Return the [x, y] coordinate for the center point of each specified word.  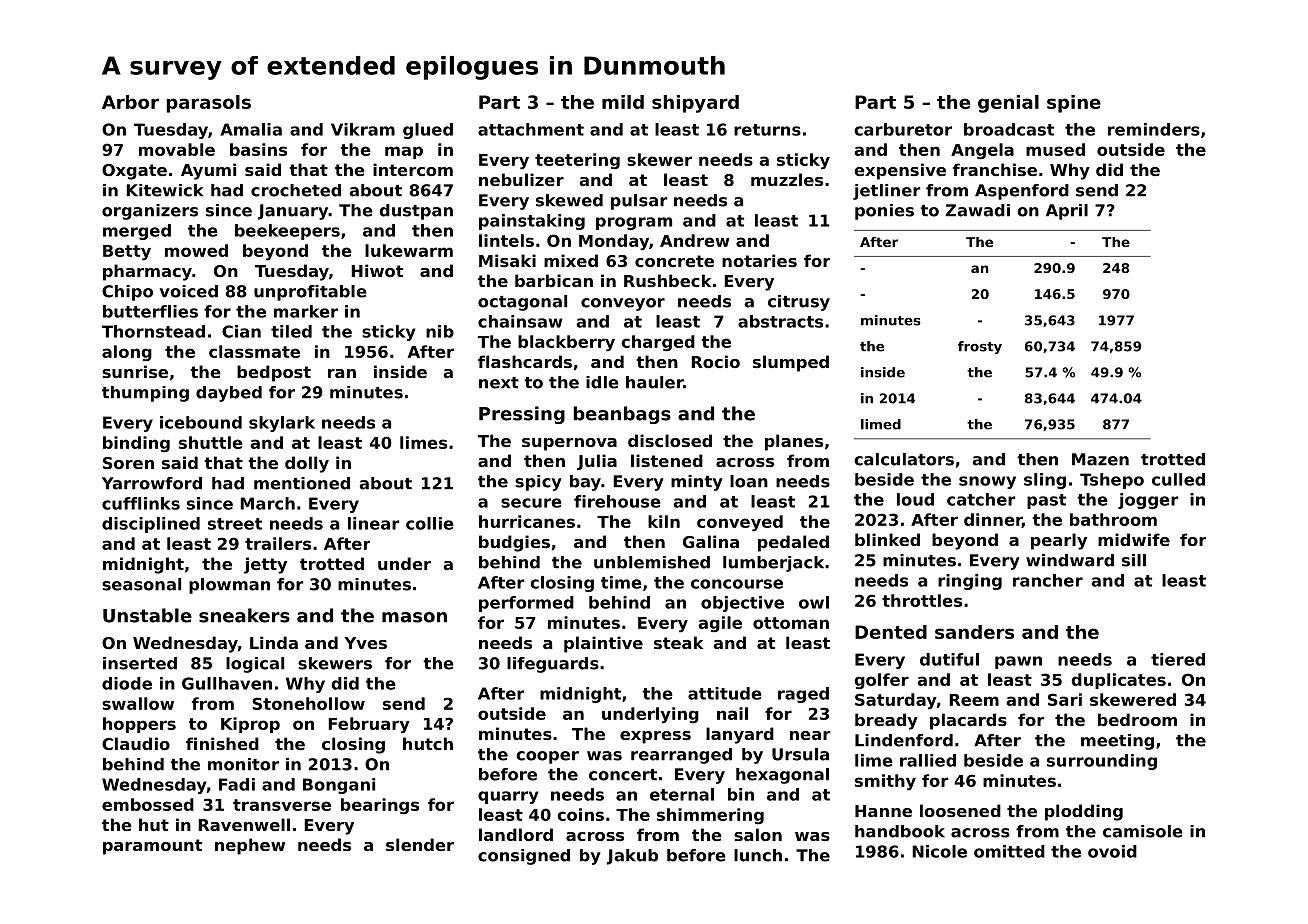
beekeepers [287, 232]
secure [531, 503]
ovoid [1112, 851]
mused [1055, 149]
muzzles [787, 179]
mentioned [302, 483]
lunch [758, 855]
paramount [152, 847]
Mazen [1100, 459]
